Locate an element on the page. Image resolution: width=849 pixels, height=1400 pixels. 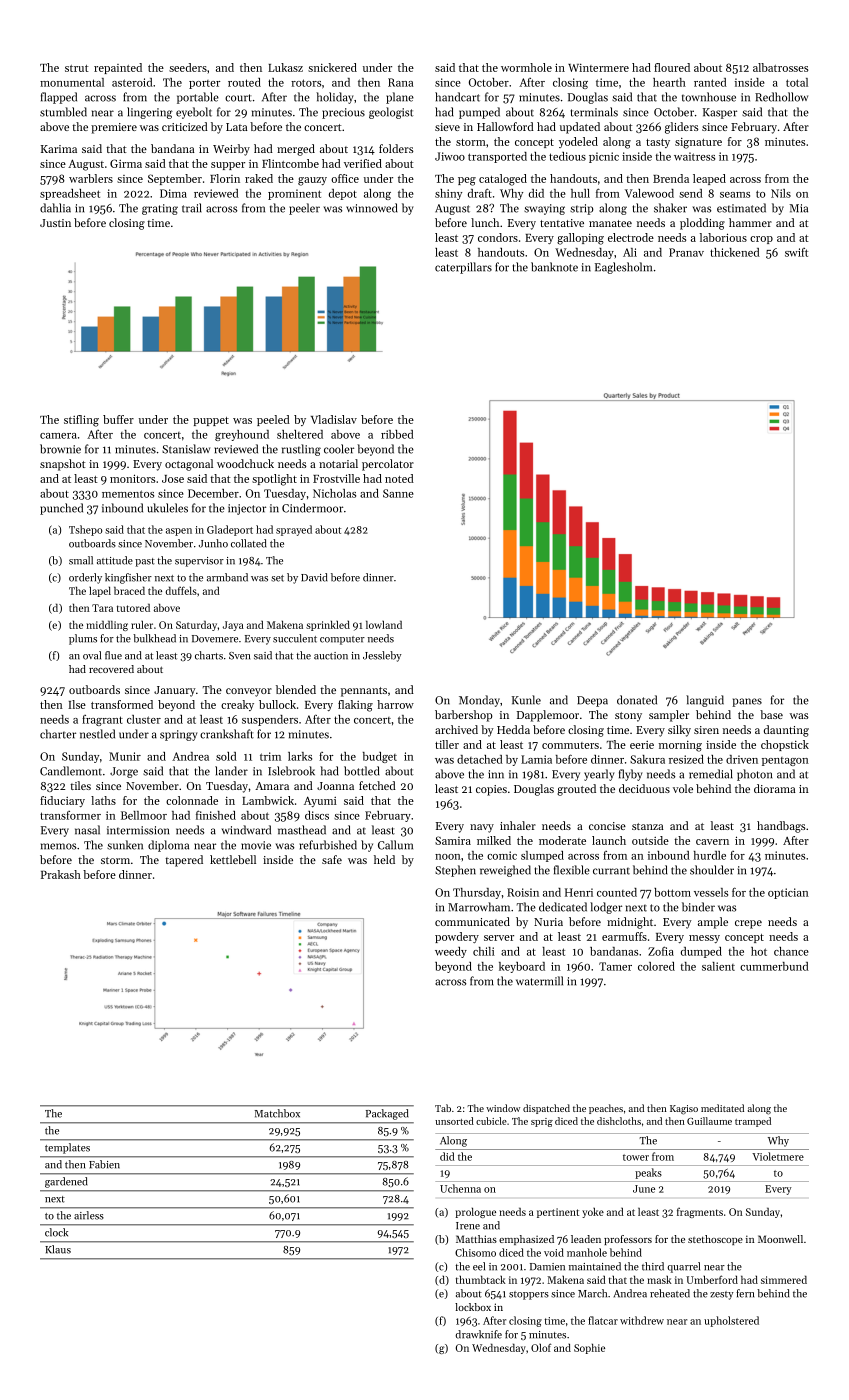
Nils is located at coordinates (781, 193).
